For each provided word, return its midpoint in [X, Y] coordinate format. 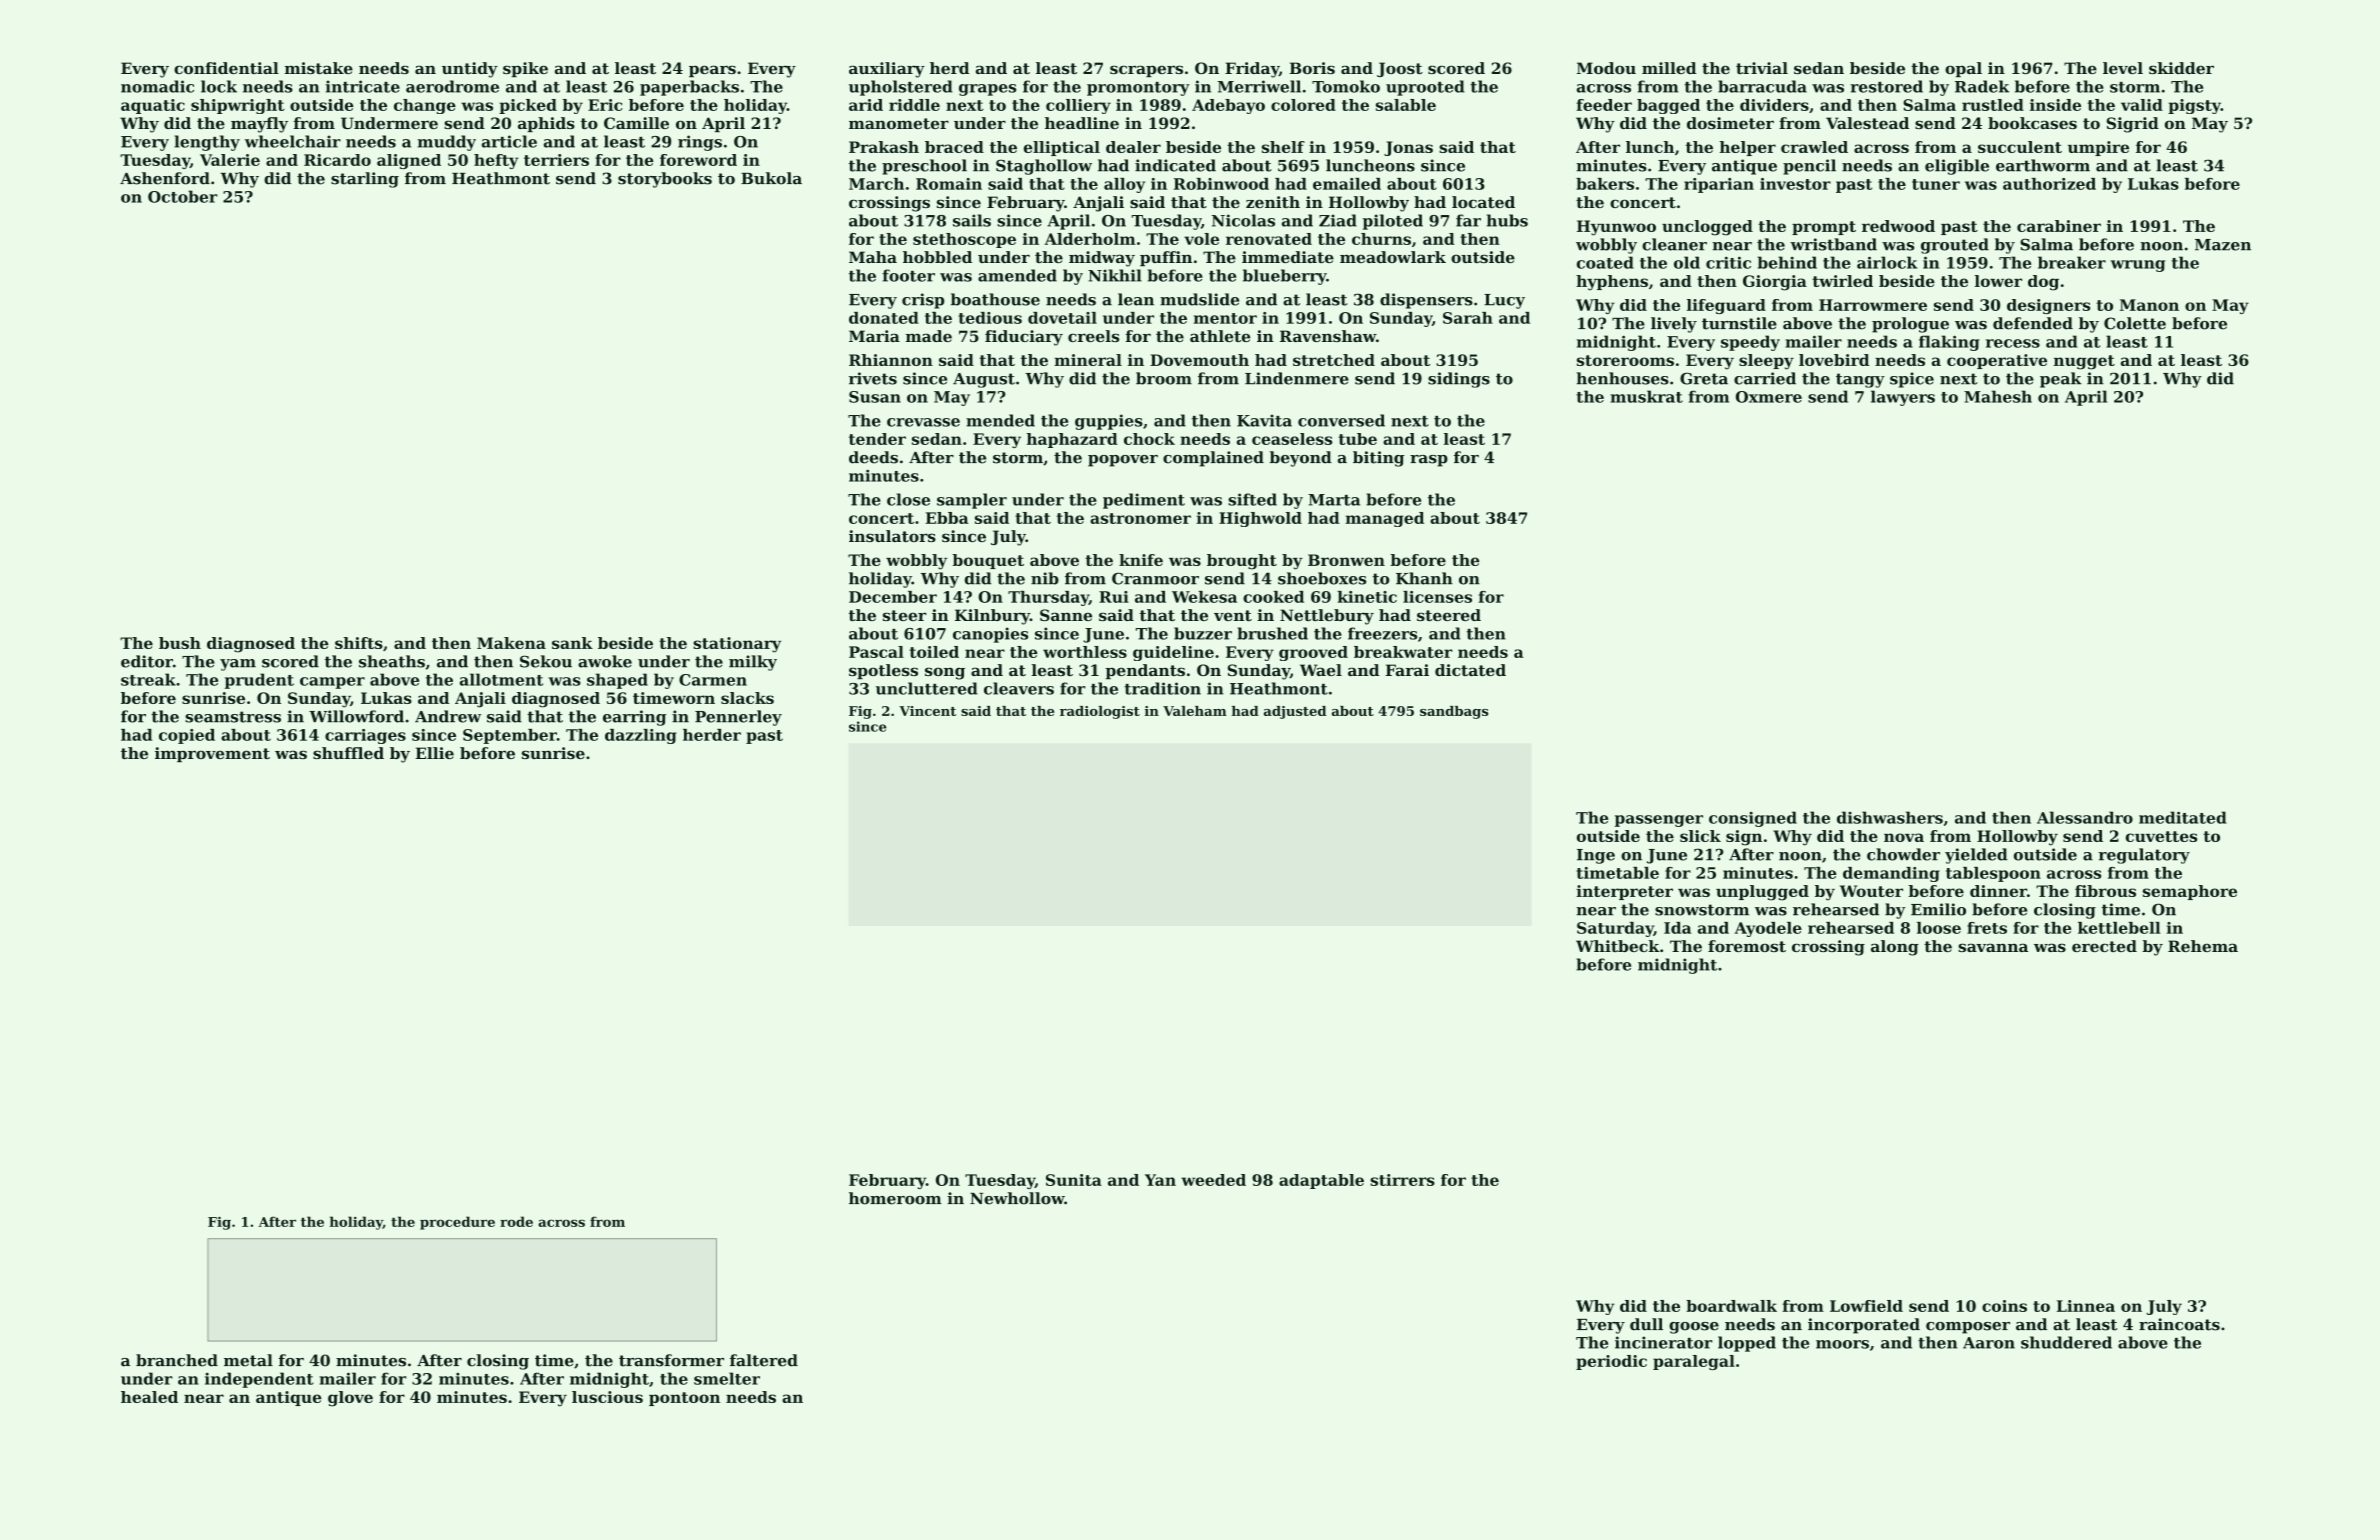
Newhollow [1017, 1198]
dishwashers [1890, 817]
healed [149, 1397]
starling [365, 180]
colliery [1078, 106]
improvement [212, 754]
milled [1669, 68]
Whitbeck [1618, 946]
